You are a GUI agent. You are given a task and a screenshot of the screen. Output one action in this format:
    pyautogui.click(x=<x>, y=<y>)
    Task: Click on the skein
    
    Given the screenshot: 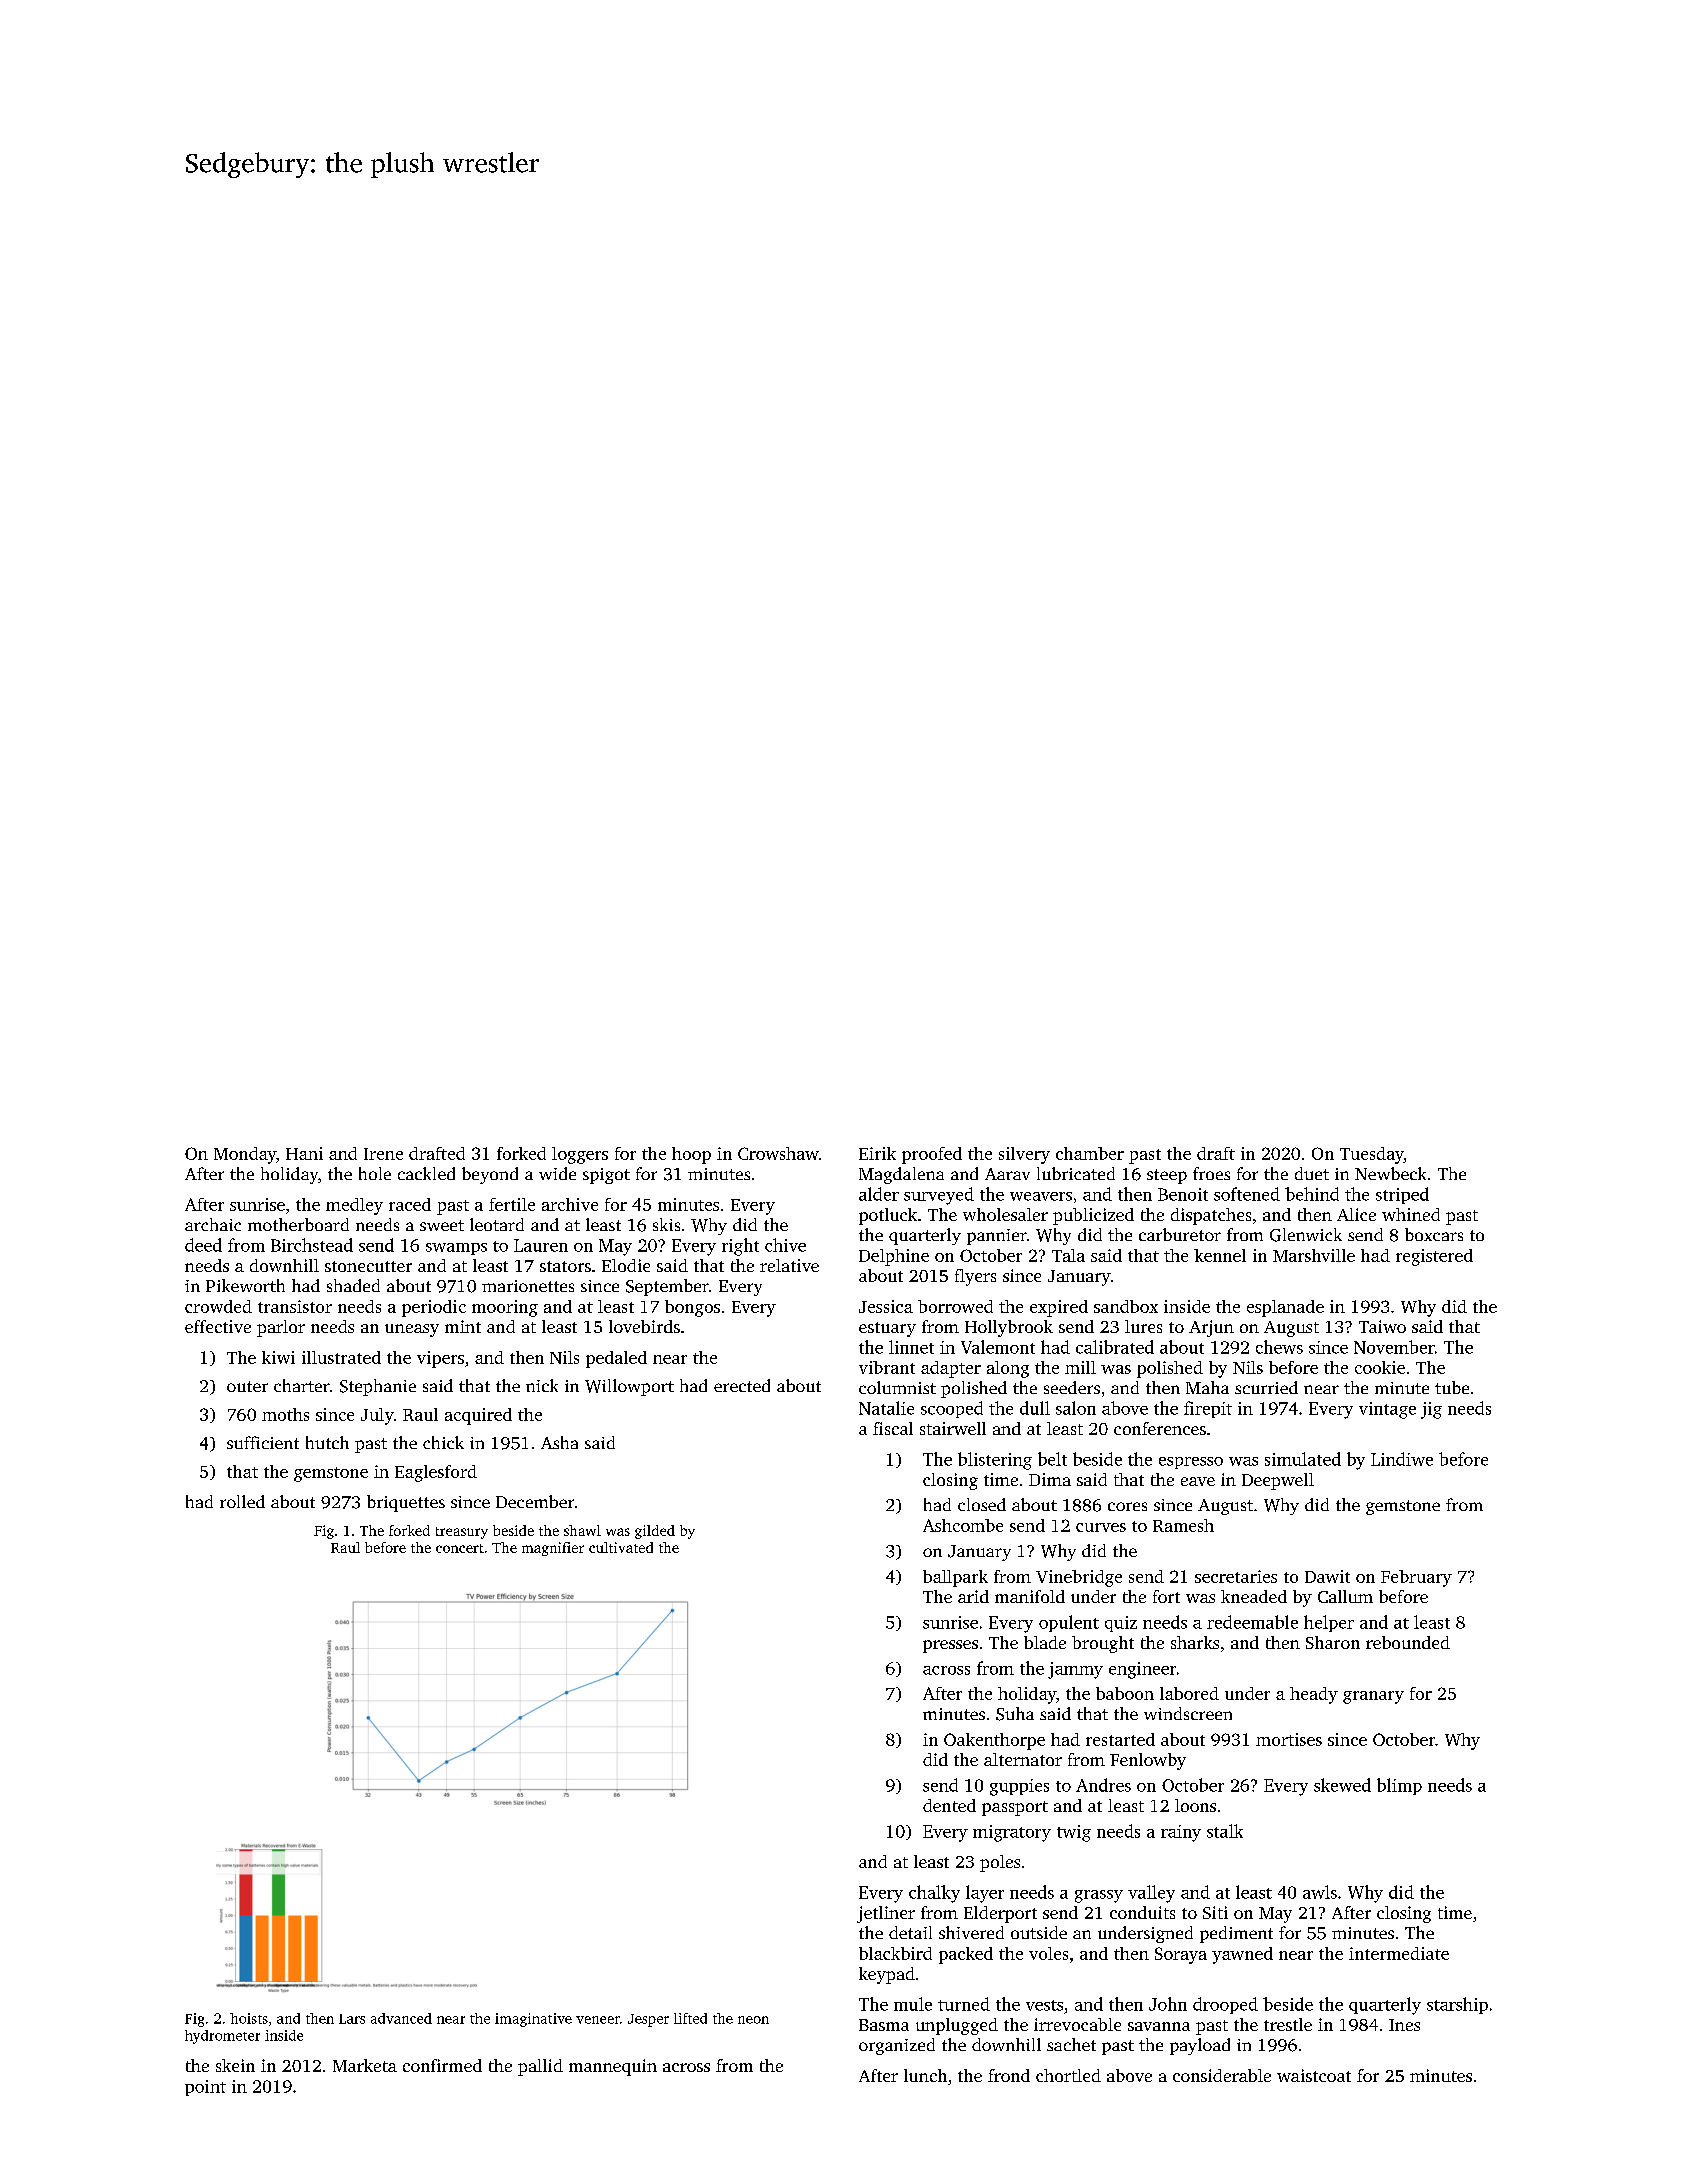 What is the action you would take?
    pyautogui.click(x=235, y=2065)
